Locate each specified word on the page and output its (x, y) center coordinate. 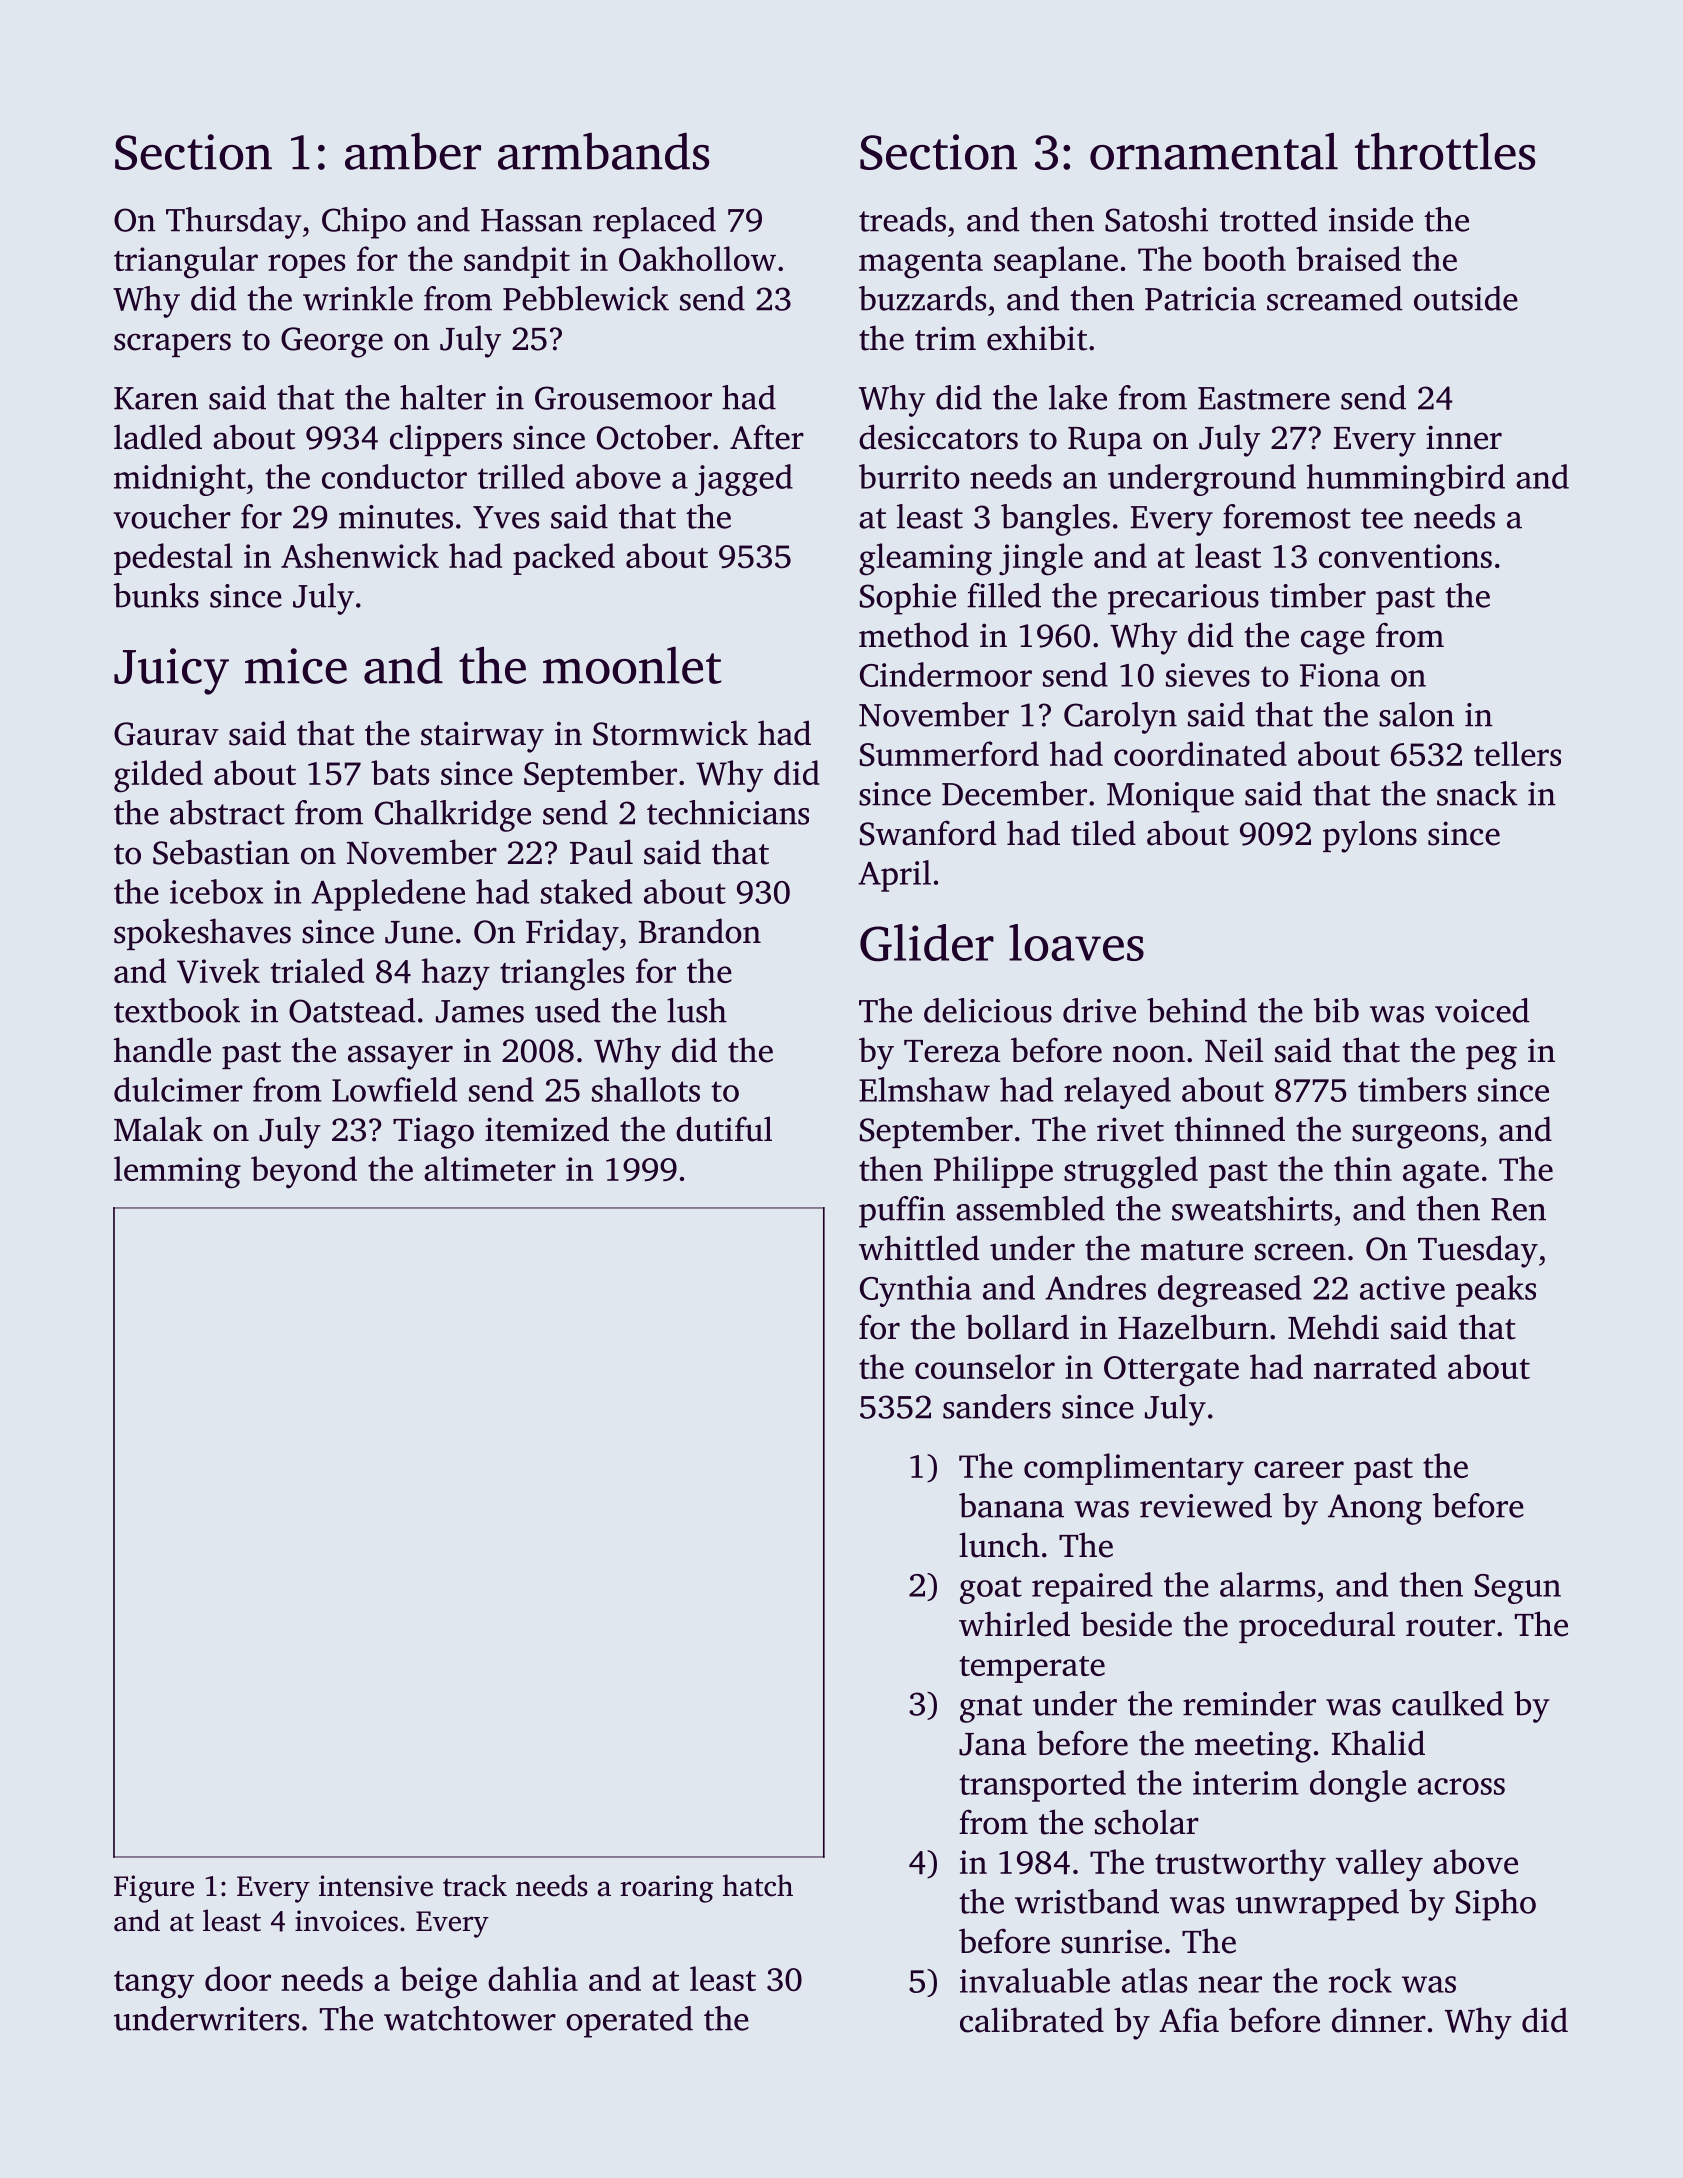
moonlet (632, 665)
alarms (1267, 1584)
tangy (154, 1985)
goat (991, 1590)
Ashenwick (360, 555)
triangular (186, 262)
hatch (758, 1885)
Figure (154, 1889)
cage (1333, 642)
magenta (921, 265)
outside (1466, 298)
